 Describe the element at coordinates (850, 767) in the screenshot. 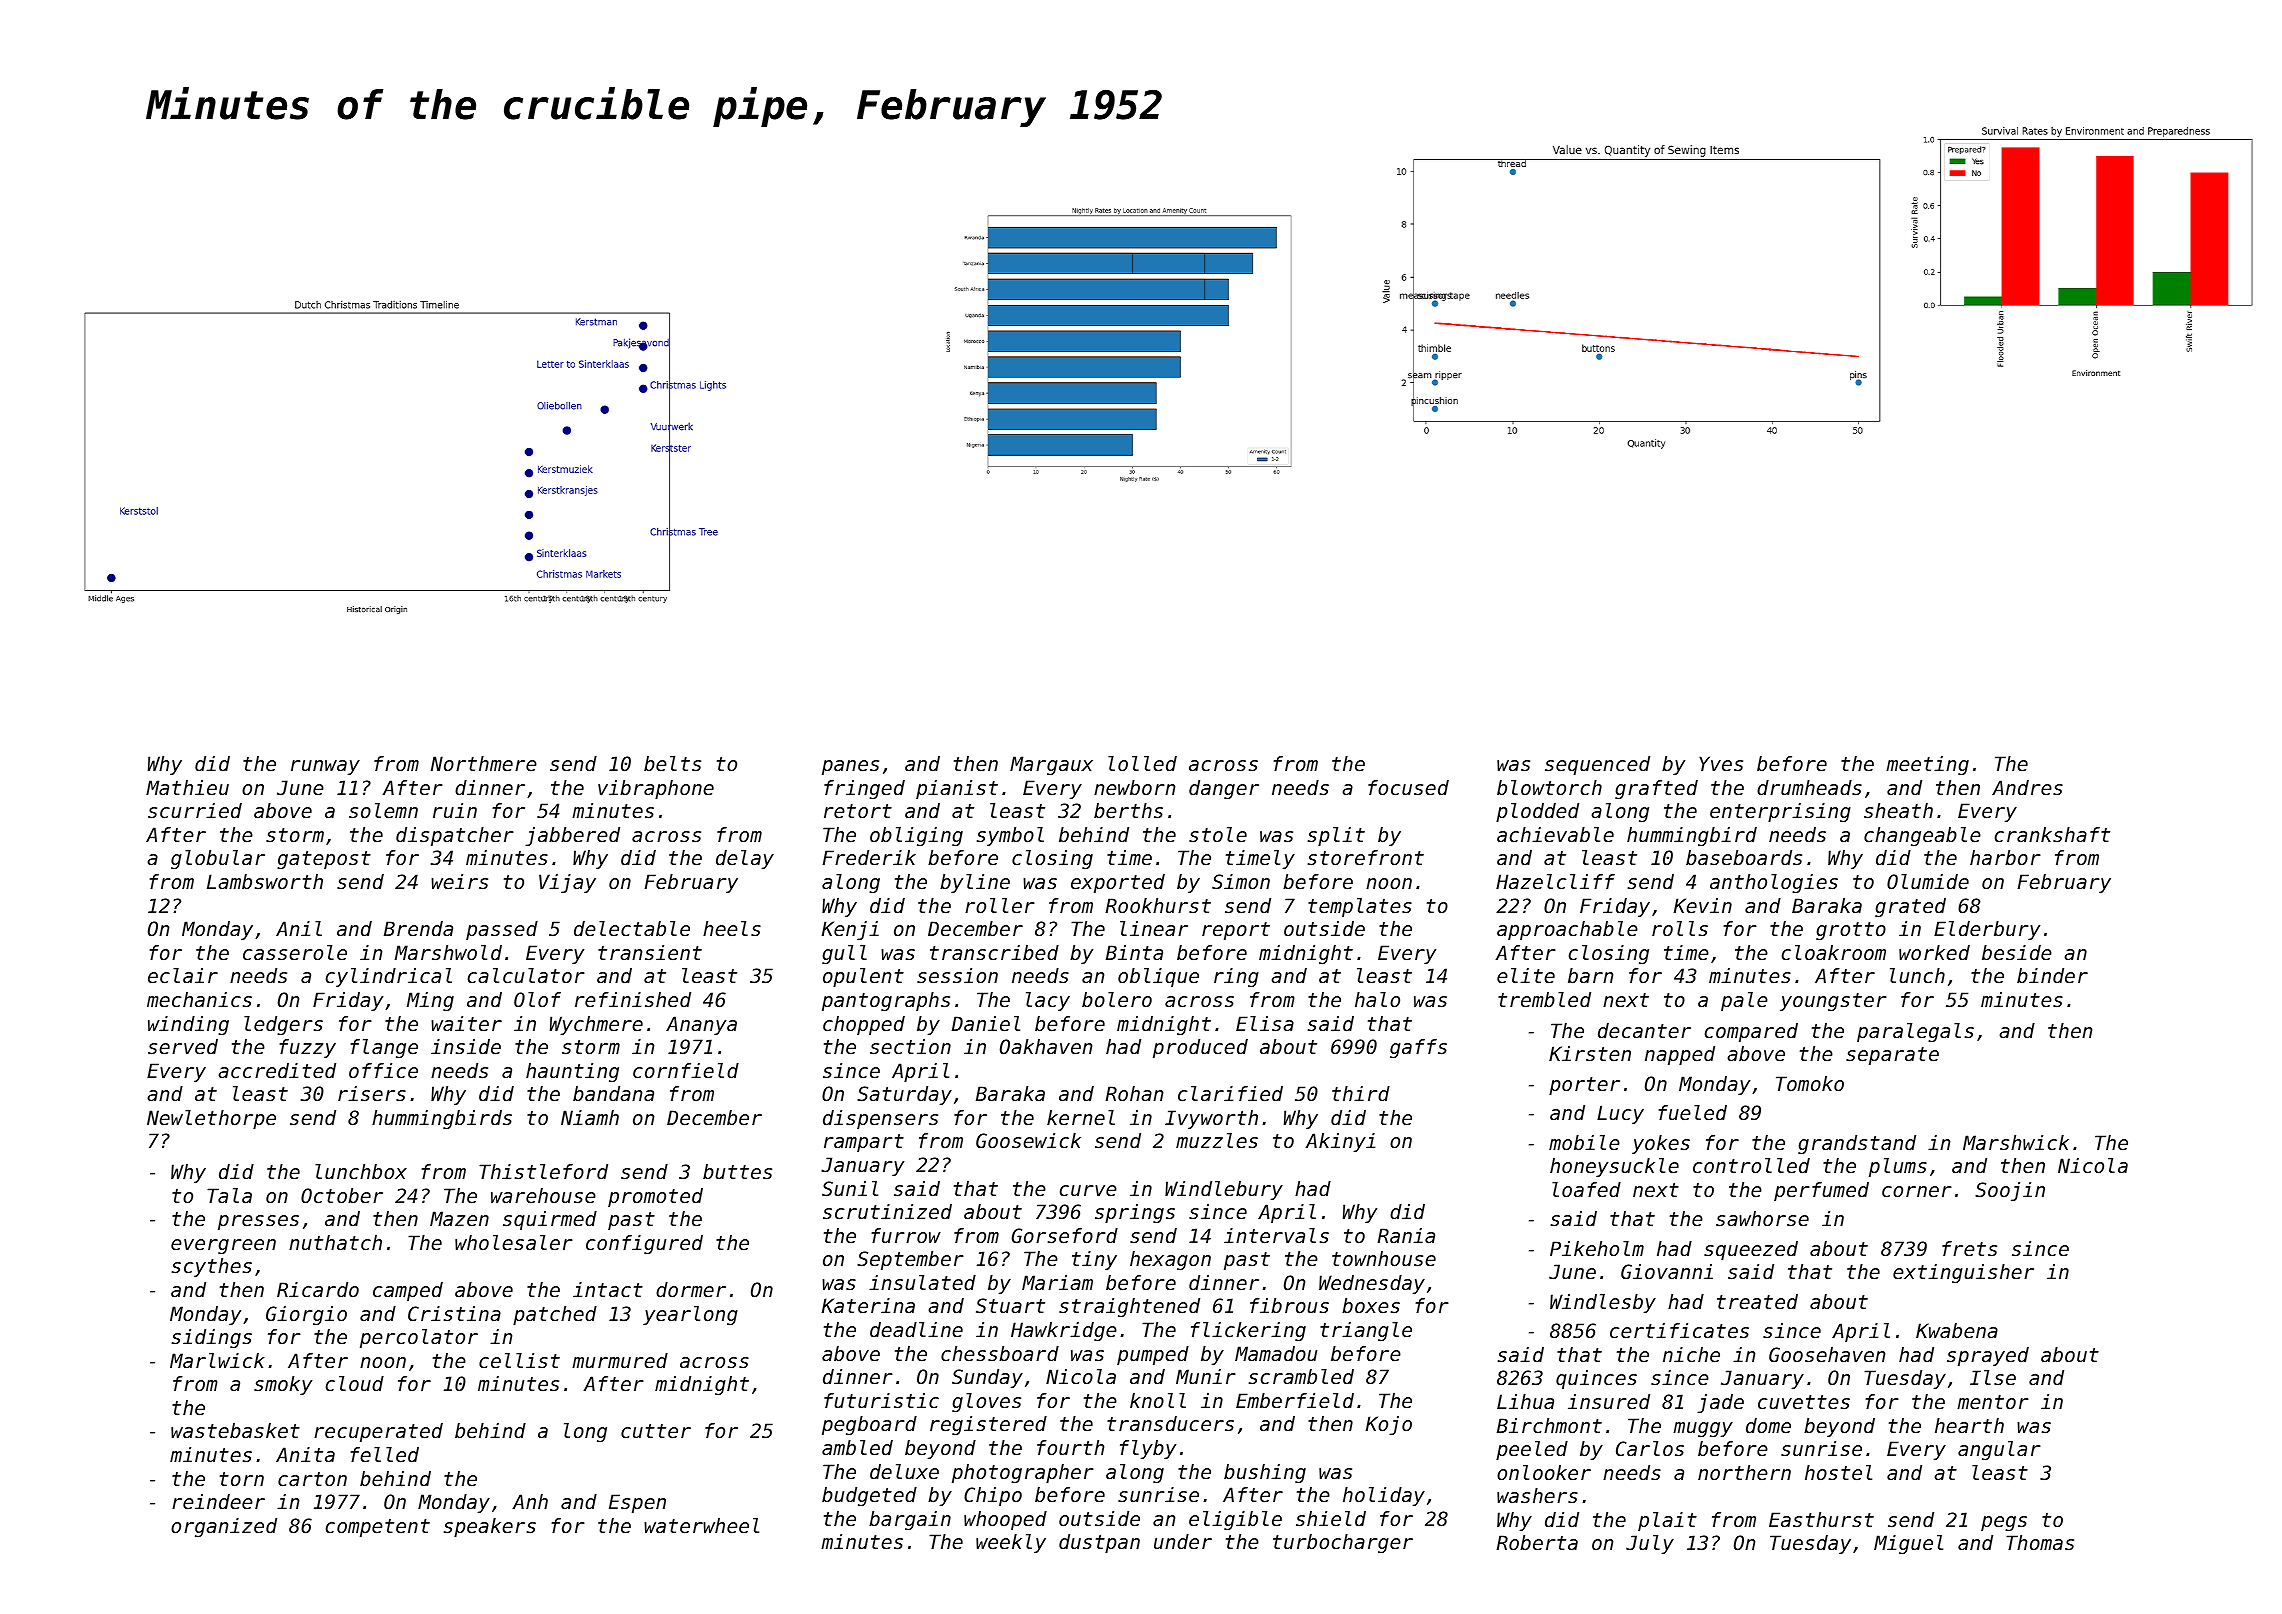

I see `panes` at that location.
